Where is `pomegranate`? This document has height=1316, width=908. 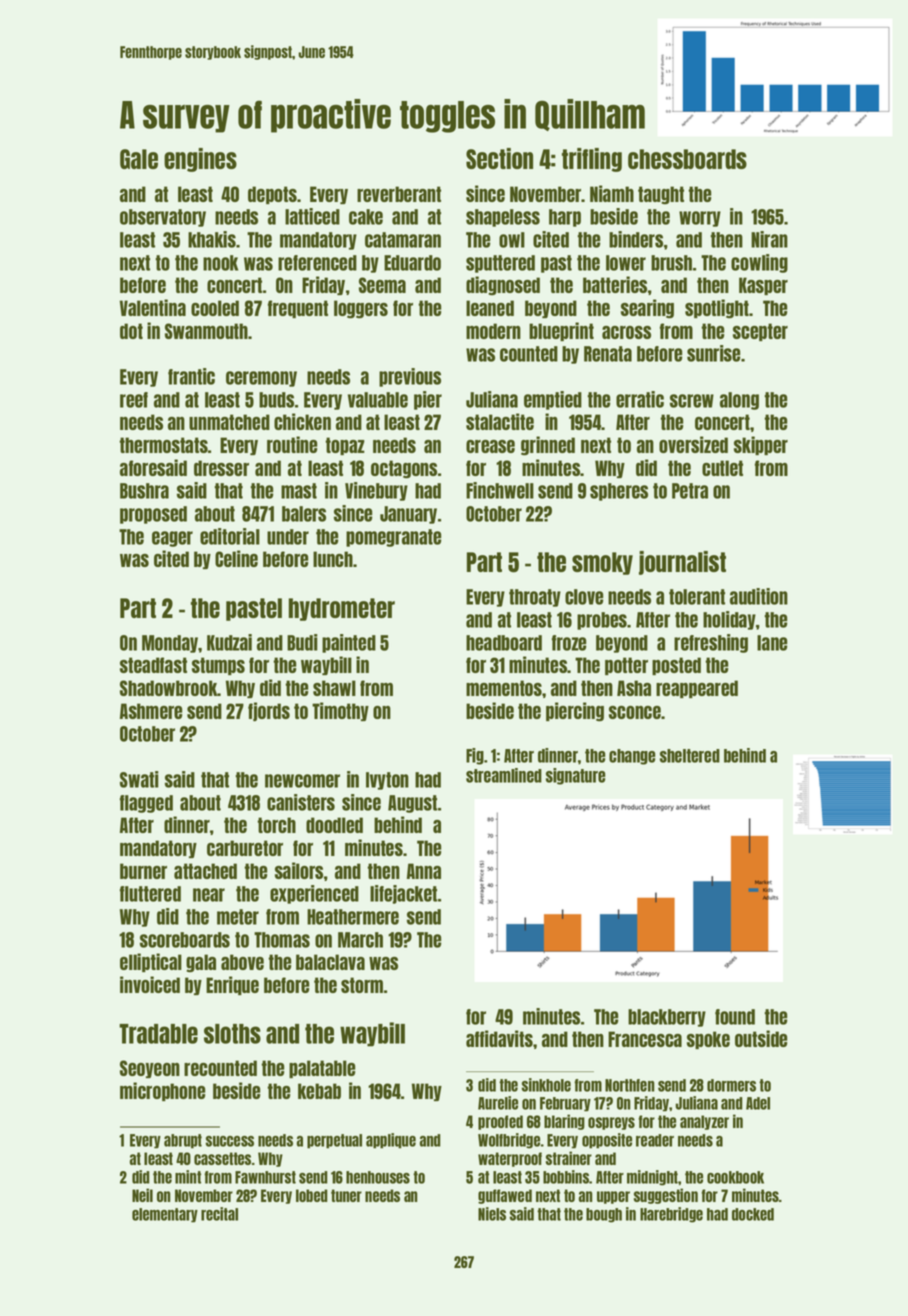
pomegranate is located at coordinates (393, 538).
